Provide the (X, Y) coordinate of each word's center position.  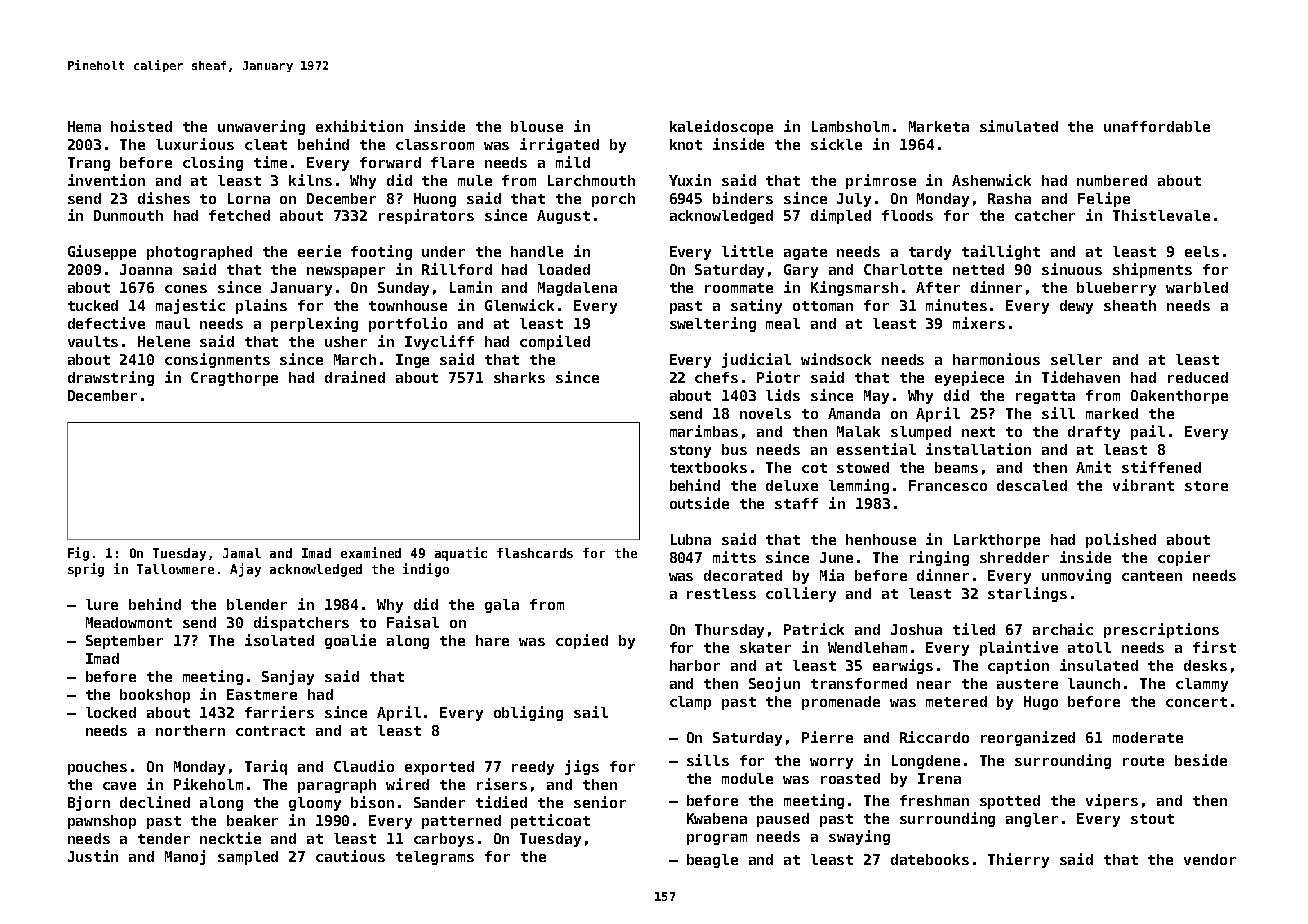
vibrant (1143, 485)
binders (743, 198)
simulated (1019, 126)
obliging (528, 713)
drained (355, 377)
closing (213, 163)
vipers (1112, 801)
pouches (97, 768)
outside (699, 503)
